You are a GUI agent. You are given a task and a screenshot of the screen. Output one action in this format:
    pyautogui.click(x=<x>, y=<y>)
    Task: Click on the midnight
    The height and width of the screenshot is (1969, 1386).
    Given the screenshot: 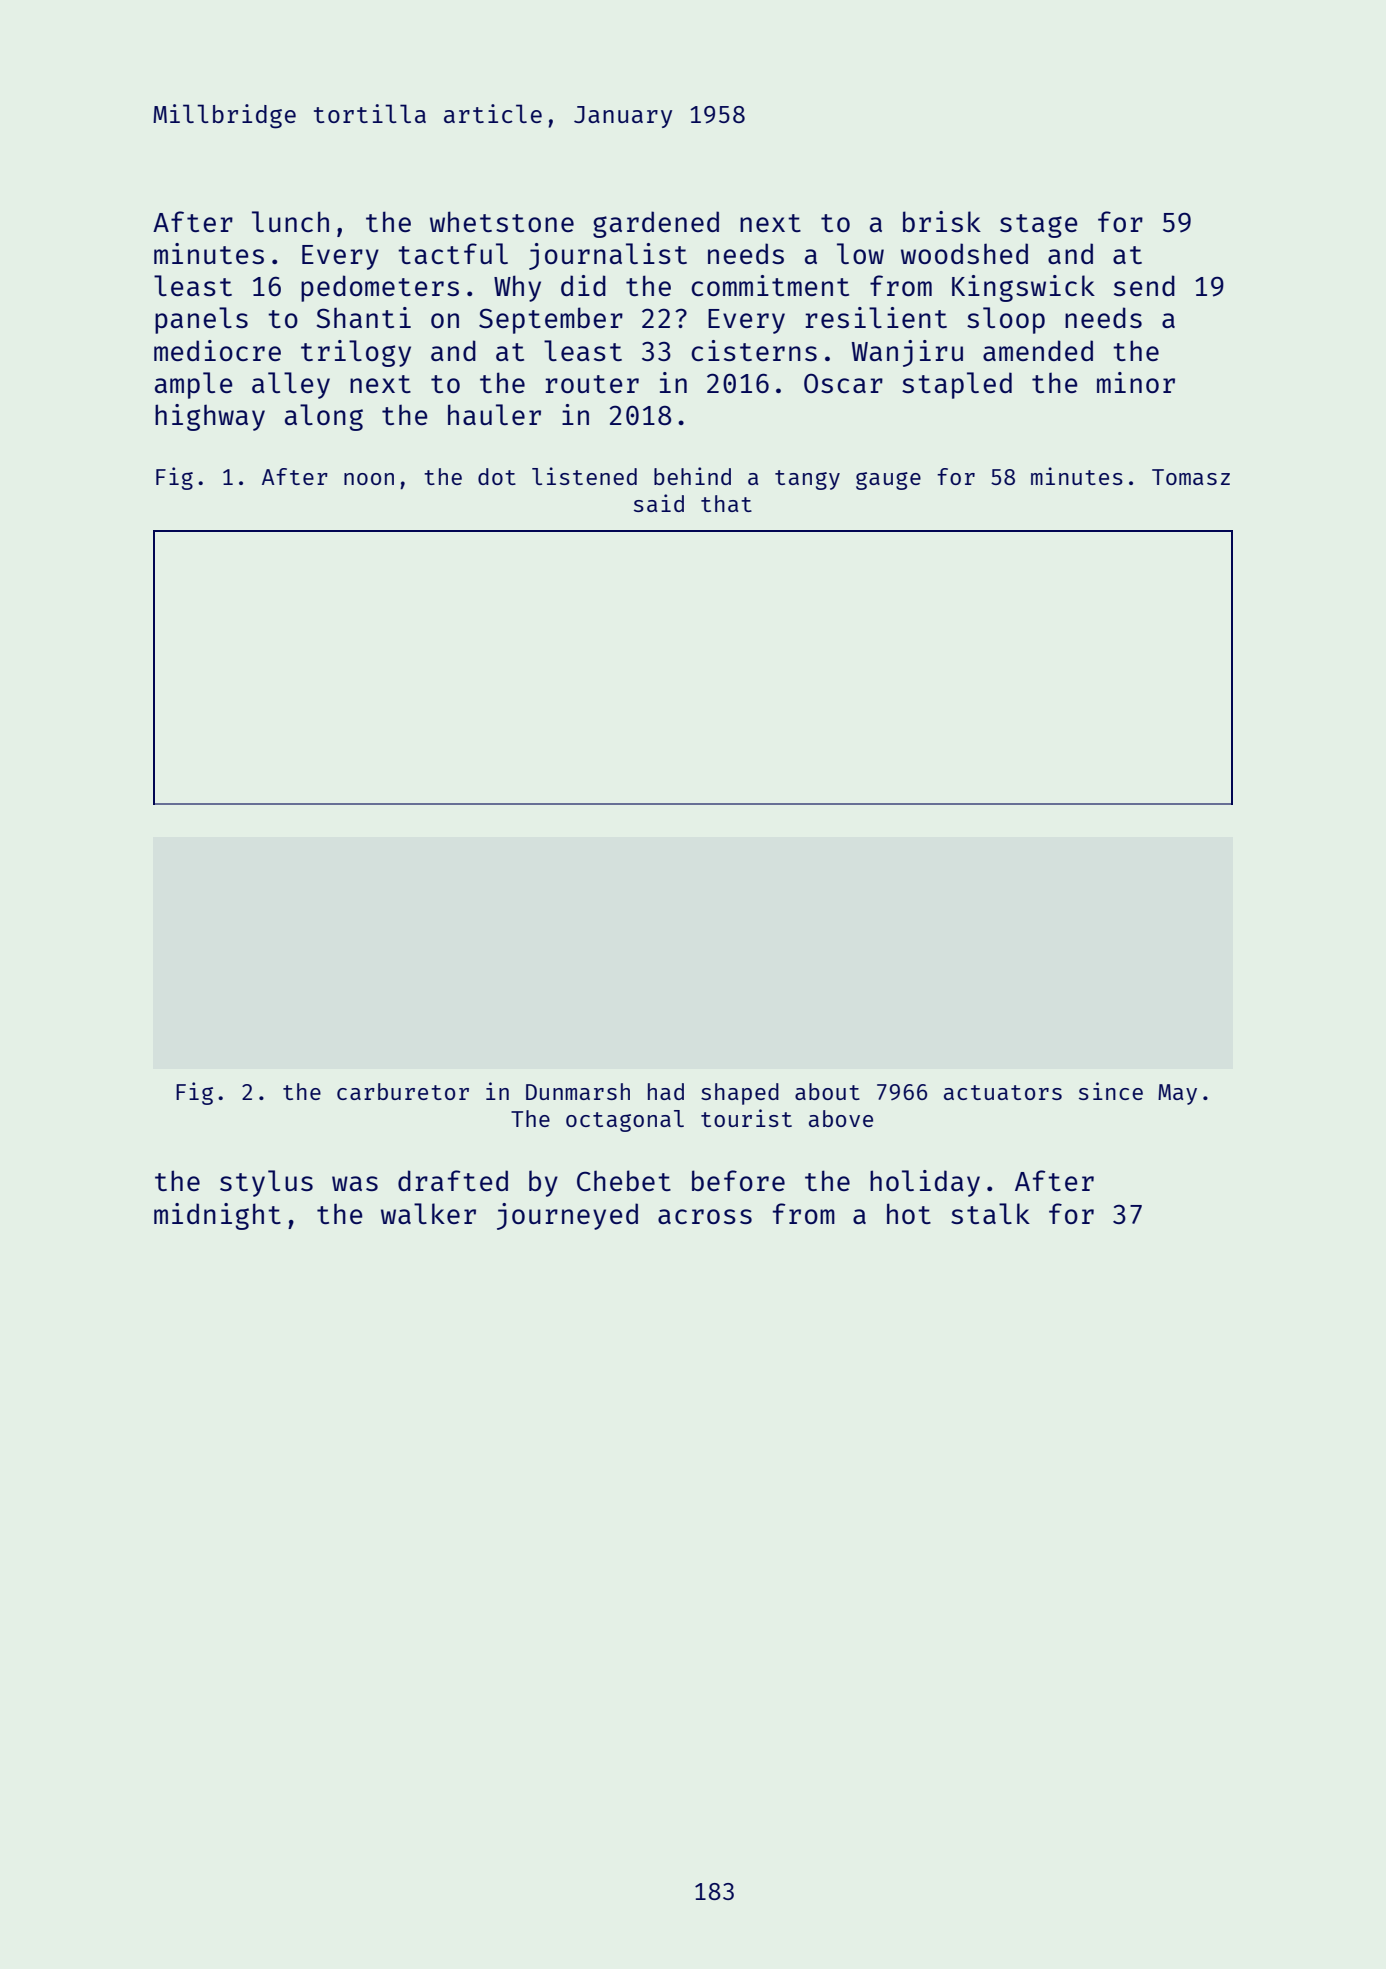 What is the action you would take?
    pyautogui.click(x=217, y=1216)
